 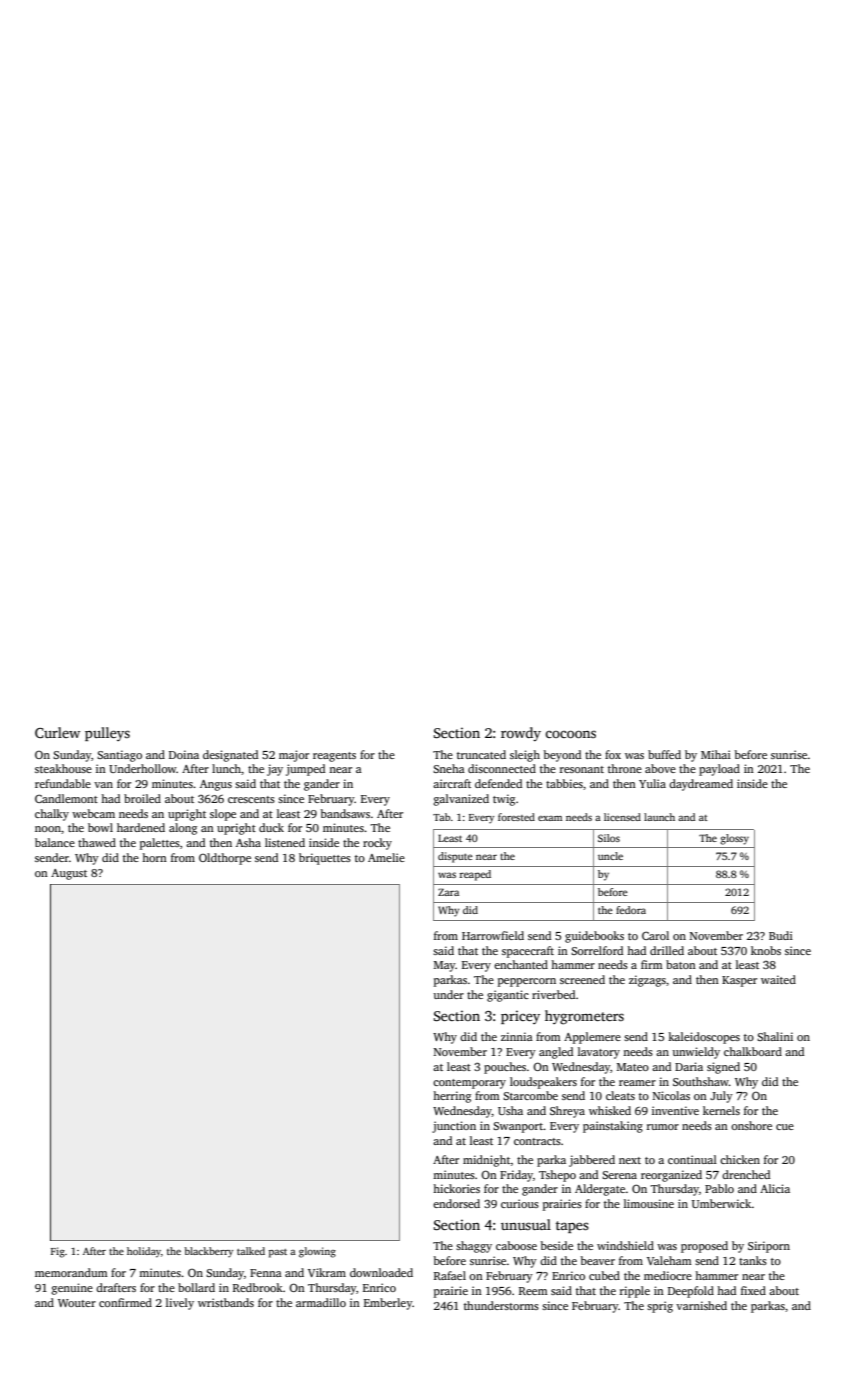 What do you see at coordinates (452, 1097) in the screenshot?
I see `herring` at bounding box center [452, 1097].
